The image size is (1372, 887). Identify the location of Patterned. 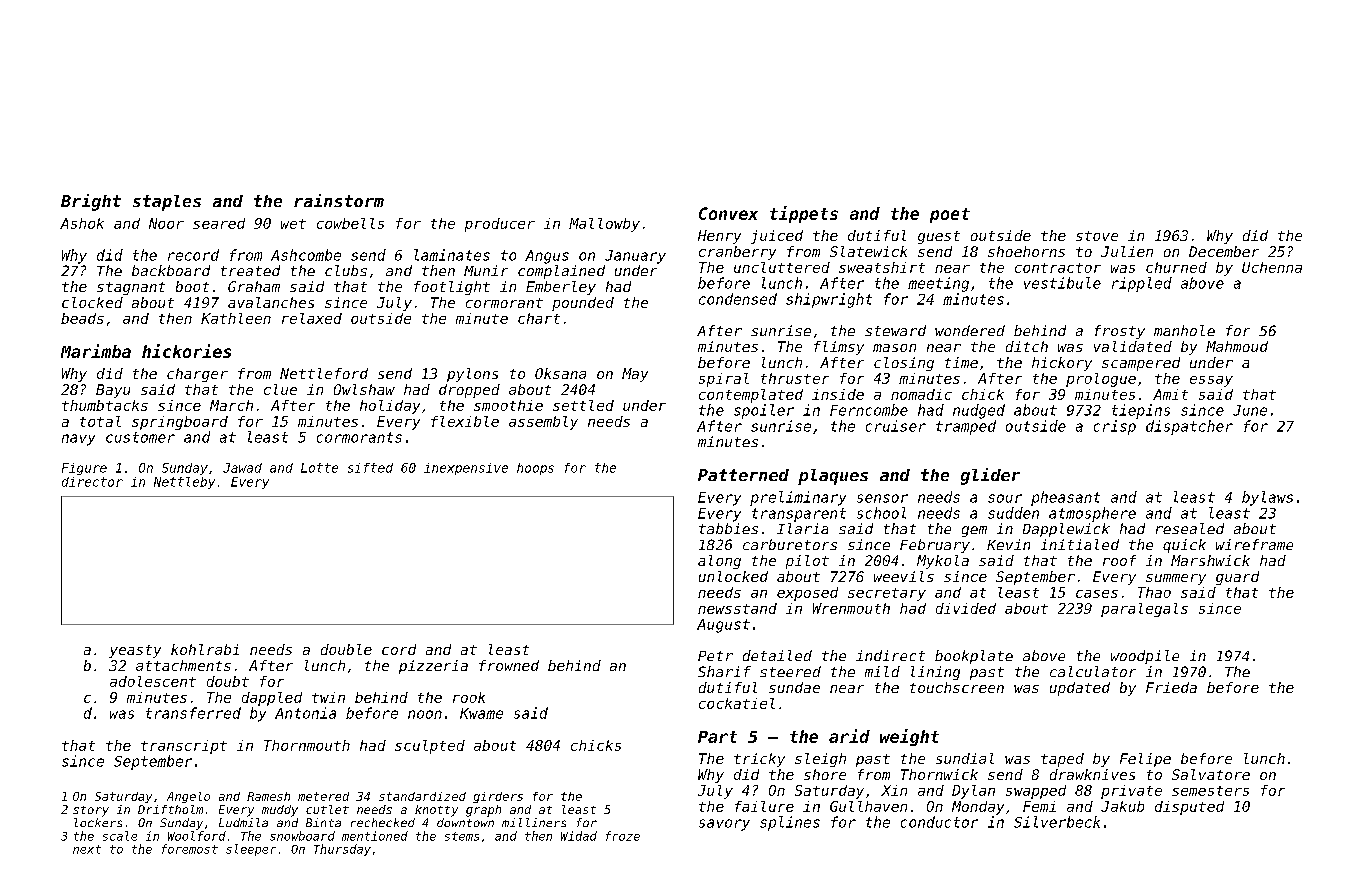
(743, 475).
